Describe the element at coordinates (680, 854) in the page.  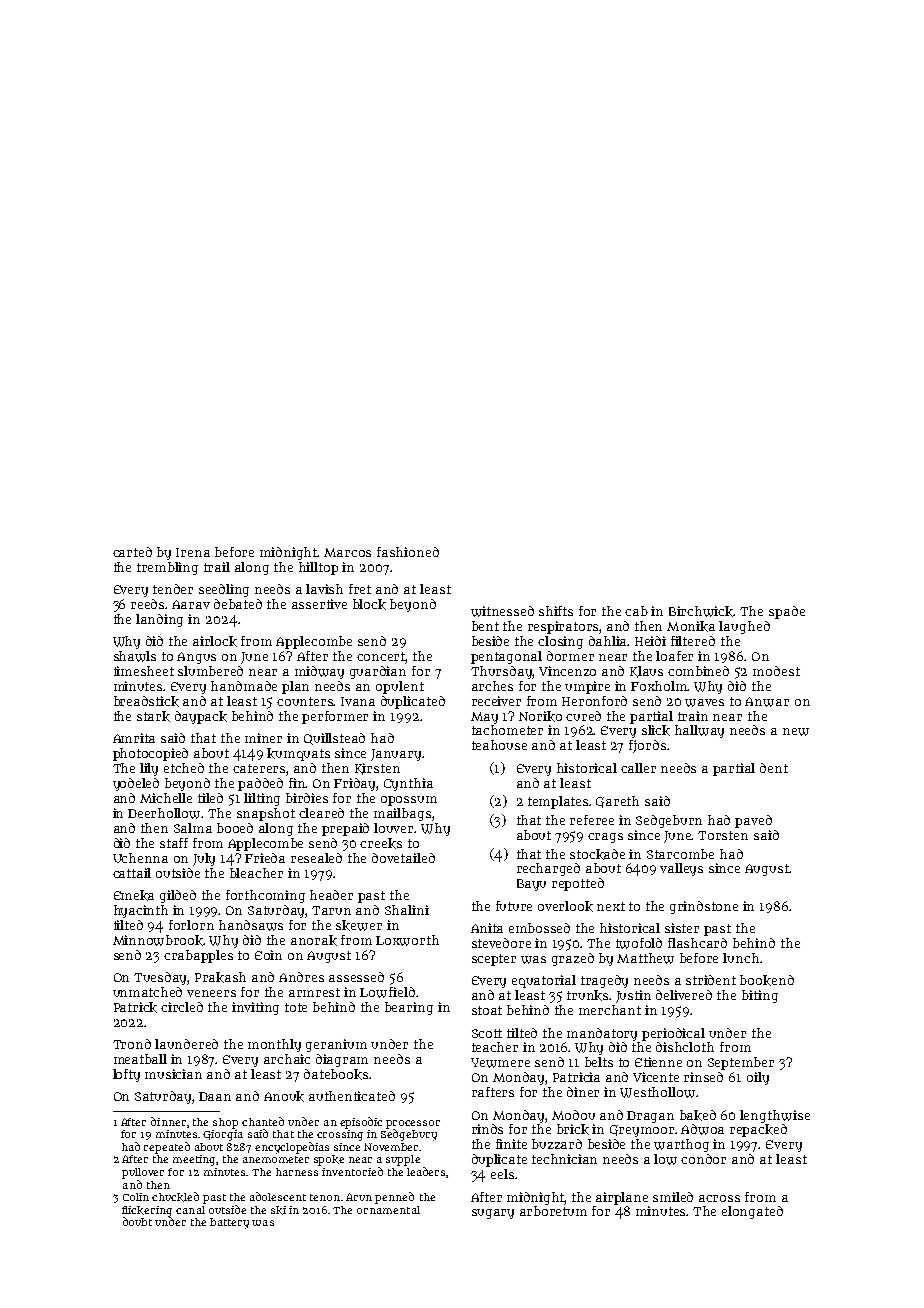
I see `Starcombe` at that location.
